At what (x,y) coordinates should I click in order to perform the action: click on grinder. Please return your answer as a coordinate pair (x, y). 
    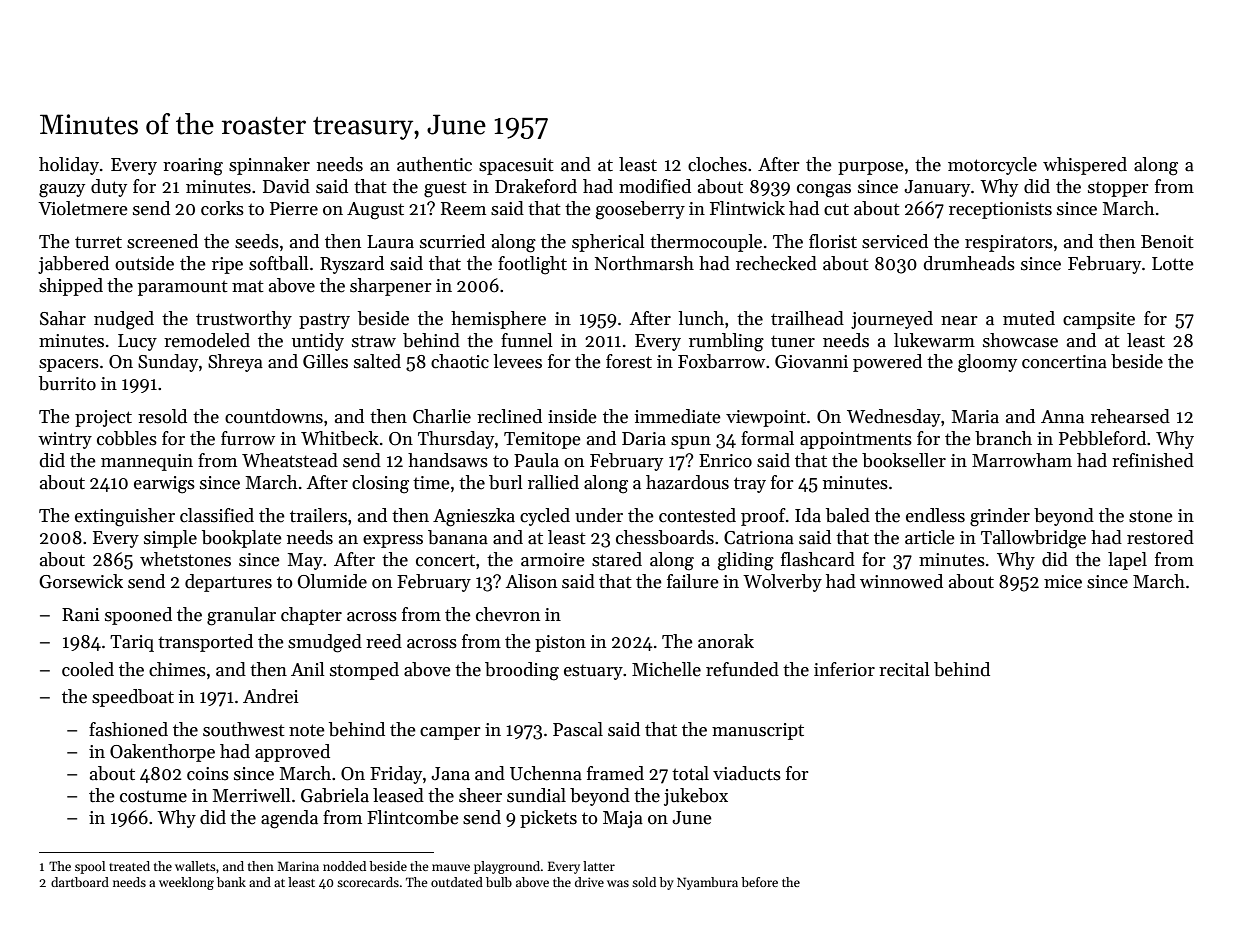
    Looking at the image, I should click on (1000, 517).
